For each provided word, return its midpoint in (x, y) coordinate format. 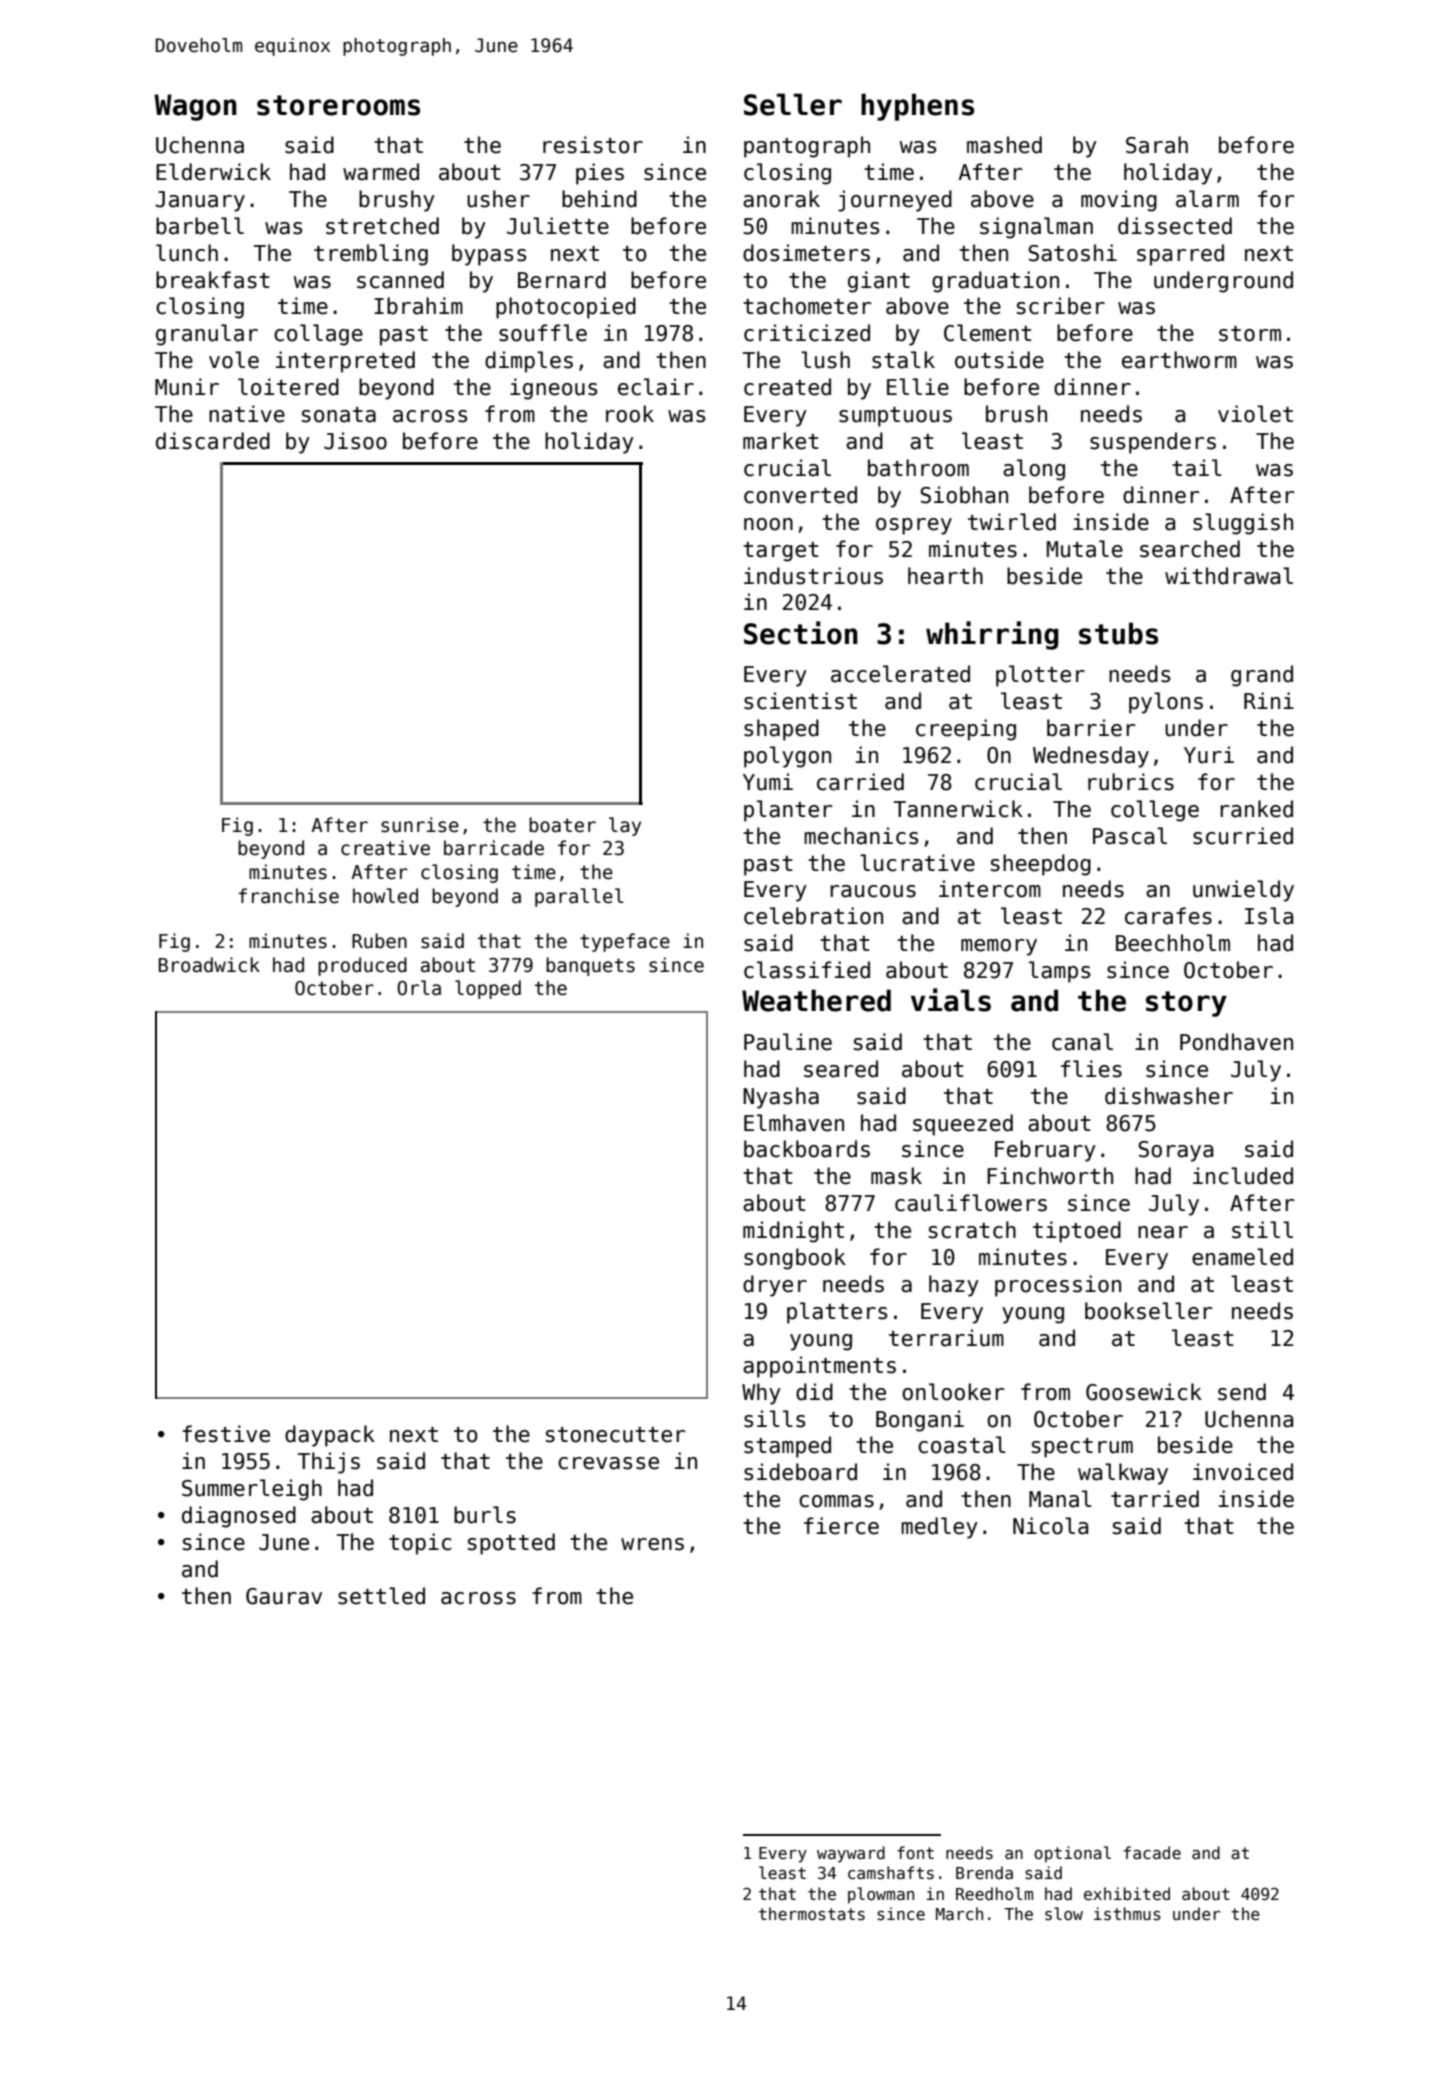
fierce (841, 1526)
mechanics (861, 836)
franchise (288, 896)
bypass (489, 255)
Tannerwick (958, 809)
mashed (1004, 145)
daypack (330, 1436)
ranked (1256, 809)
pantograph (807, 147)
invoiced (1243, 1472)
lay (625, 826)
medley (939, 1528)
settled (381, 1596)
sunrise (420, 825)
